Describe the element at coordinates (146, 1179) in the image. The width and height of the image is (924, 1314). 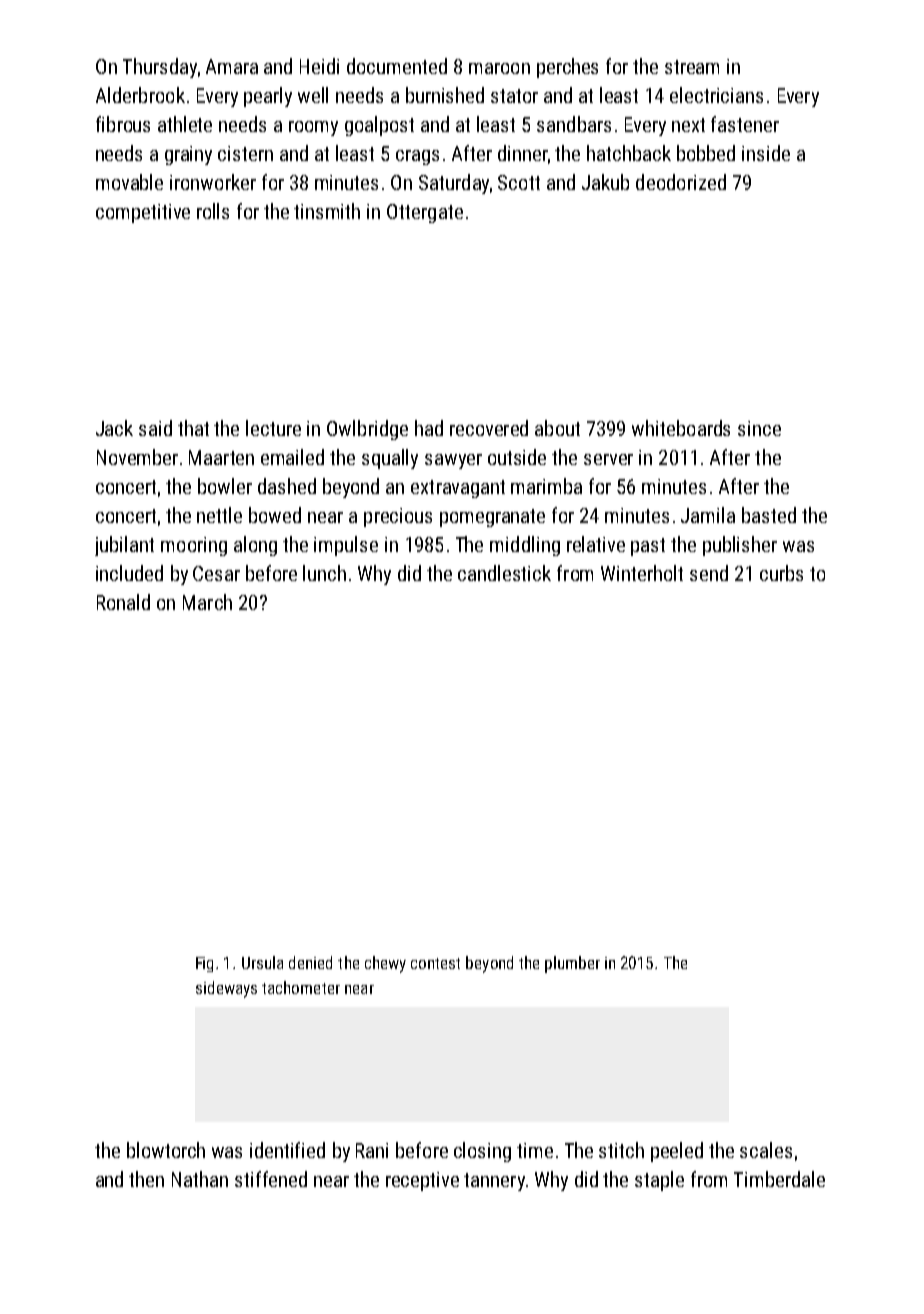
I see `then` at that location.
